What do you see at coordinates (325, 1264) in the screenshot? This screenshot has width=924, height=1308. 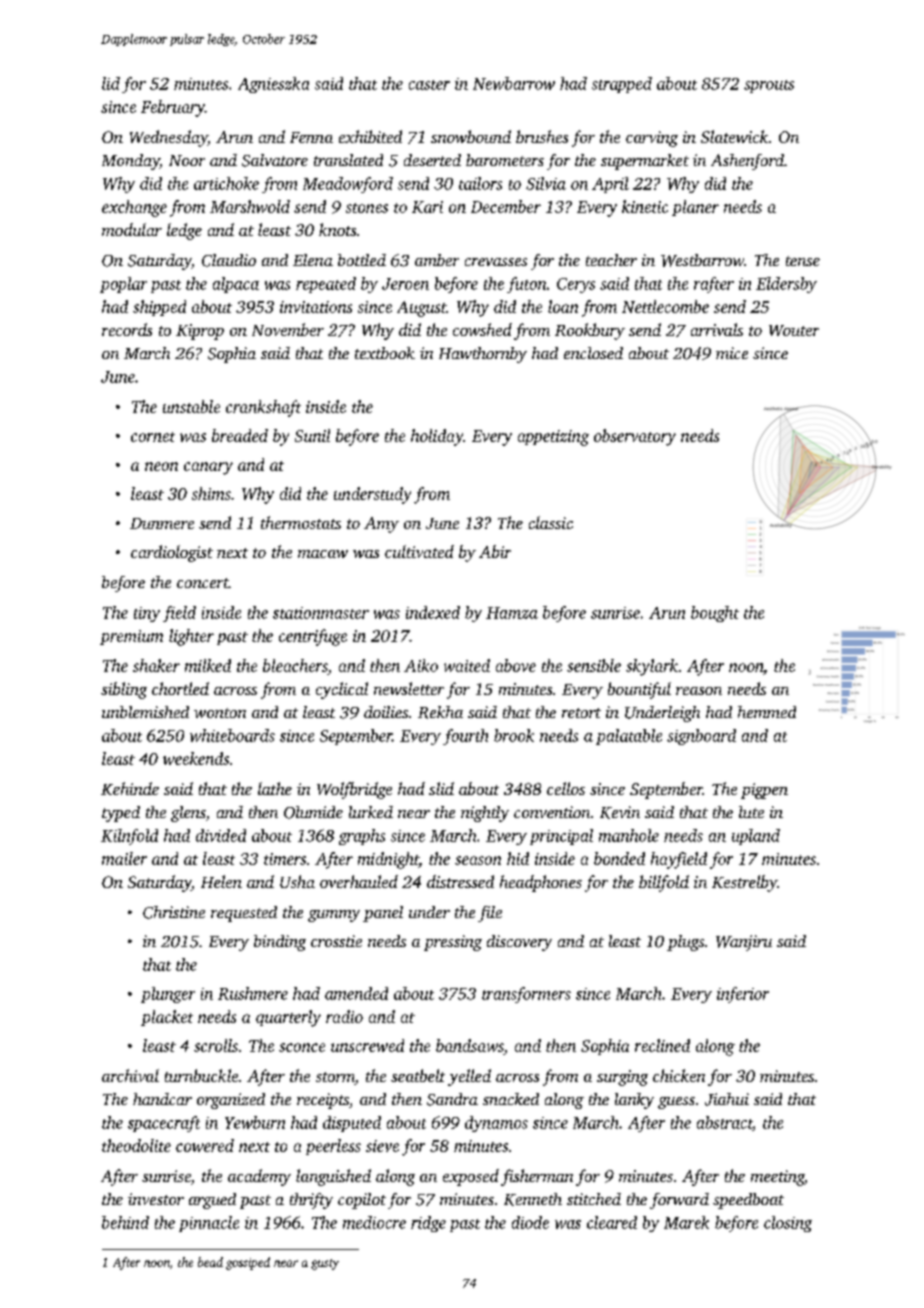 I see `gusty` at bounding box center [325, 1264].
